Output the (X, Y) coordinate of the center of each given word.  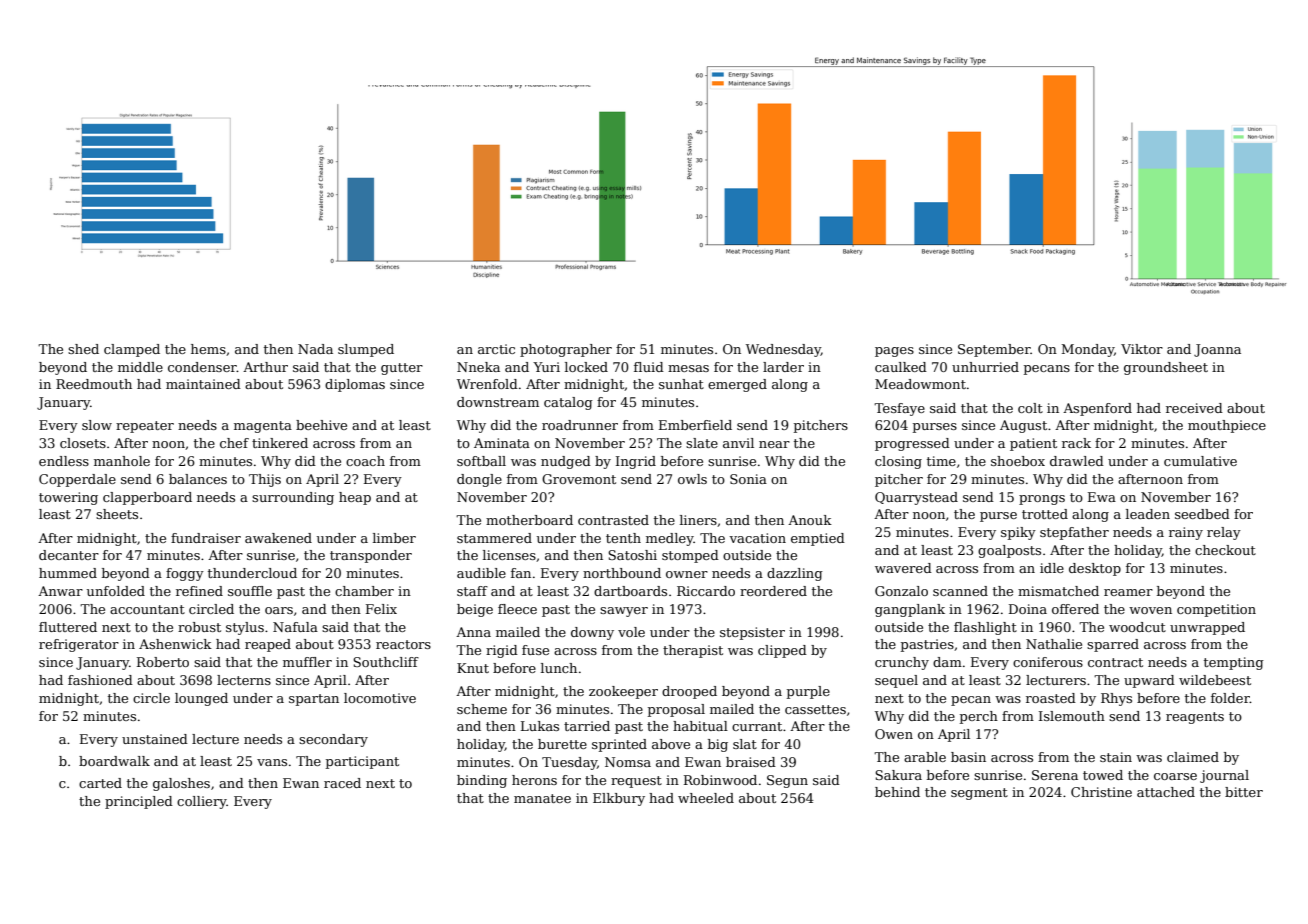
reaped (268, 645)
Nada (315, 349)
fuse (535, 650)
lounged (201, 699)
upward (1149, 681)
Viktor (1142, 349)
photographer (566, 350)
